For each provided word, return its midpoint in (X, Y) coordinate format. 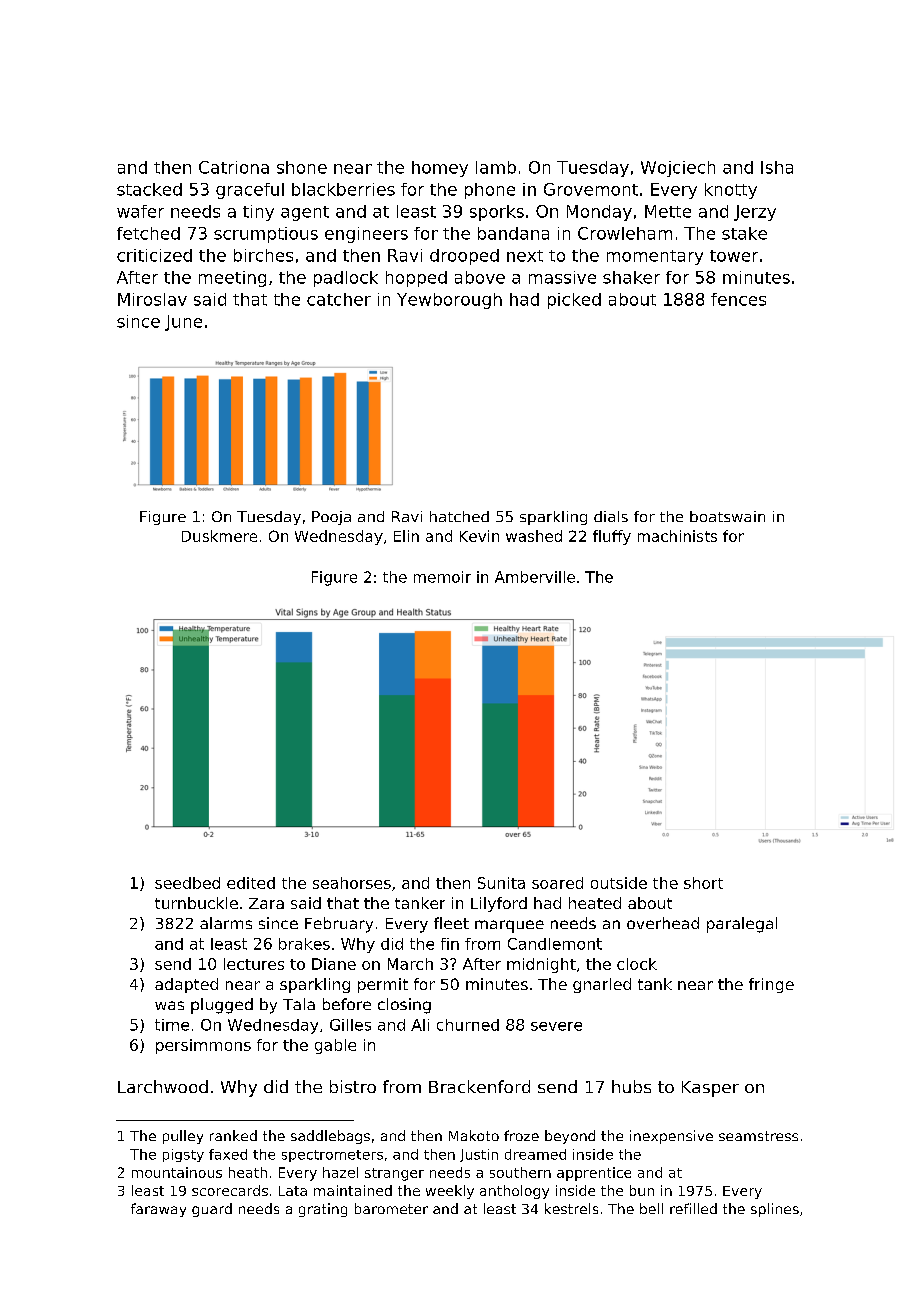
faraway (158, 1210)
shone (302, 167)
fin (450, 944)
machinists (677, 536)
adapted (186, 985)
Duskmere (219, 536)
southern (520, 1172)
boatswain (727, 516)
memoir (442, 577)
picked (574, 301)
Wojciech (678, 169)
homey (440, 169)
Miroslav (152, 299)
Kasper (710, 1089)
